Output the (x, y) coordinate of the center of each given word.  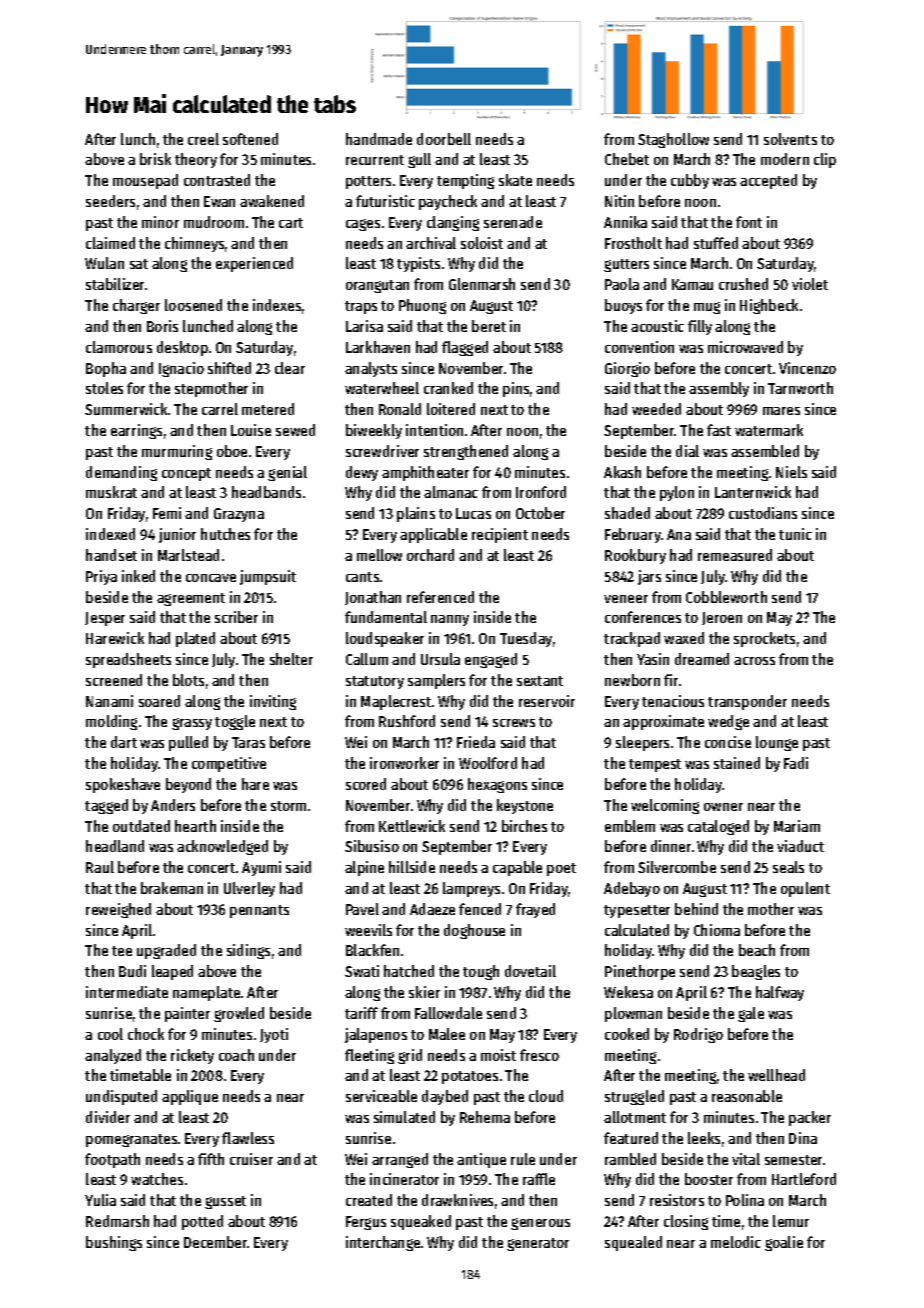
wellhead (776, 1075)
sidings (248, 951)
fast (719, 430)
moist (498, 1055)
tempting (465, 181)
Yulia (100, 1200)
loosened (193, 305)
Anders (173, 805)
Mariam (797, 826)
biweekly (374, 431)
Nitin (619, 201)
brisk (155, 159)
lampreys (471, 889)
